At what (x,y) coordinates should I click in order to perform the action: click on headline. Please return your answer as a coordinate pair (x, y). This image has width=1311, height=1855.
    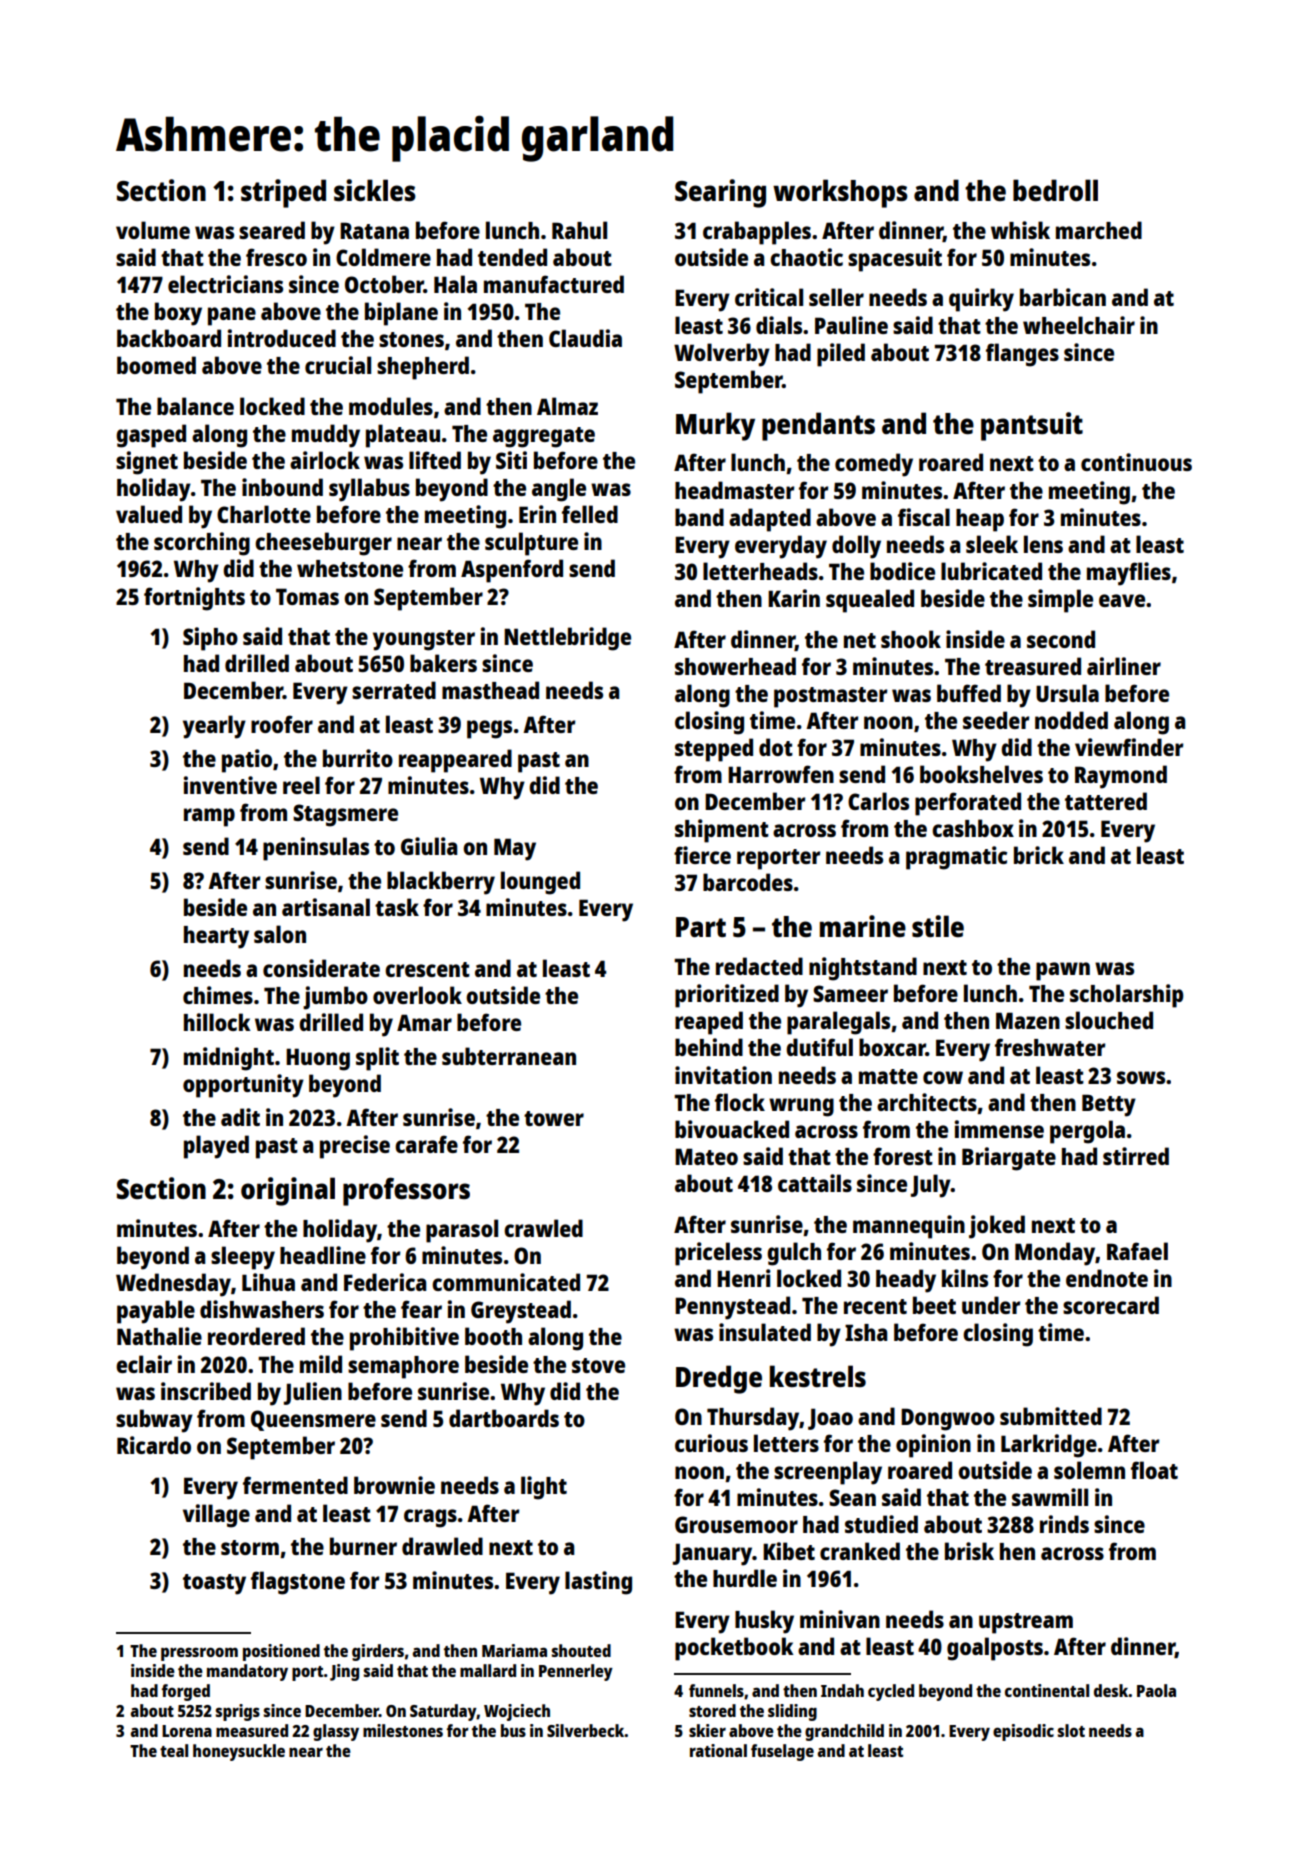
    Looking at the image, I should click on (323, 1255).
